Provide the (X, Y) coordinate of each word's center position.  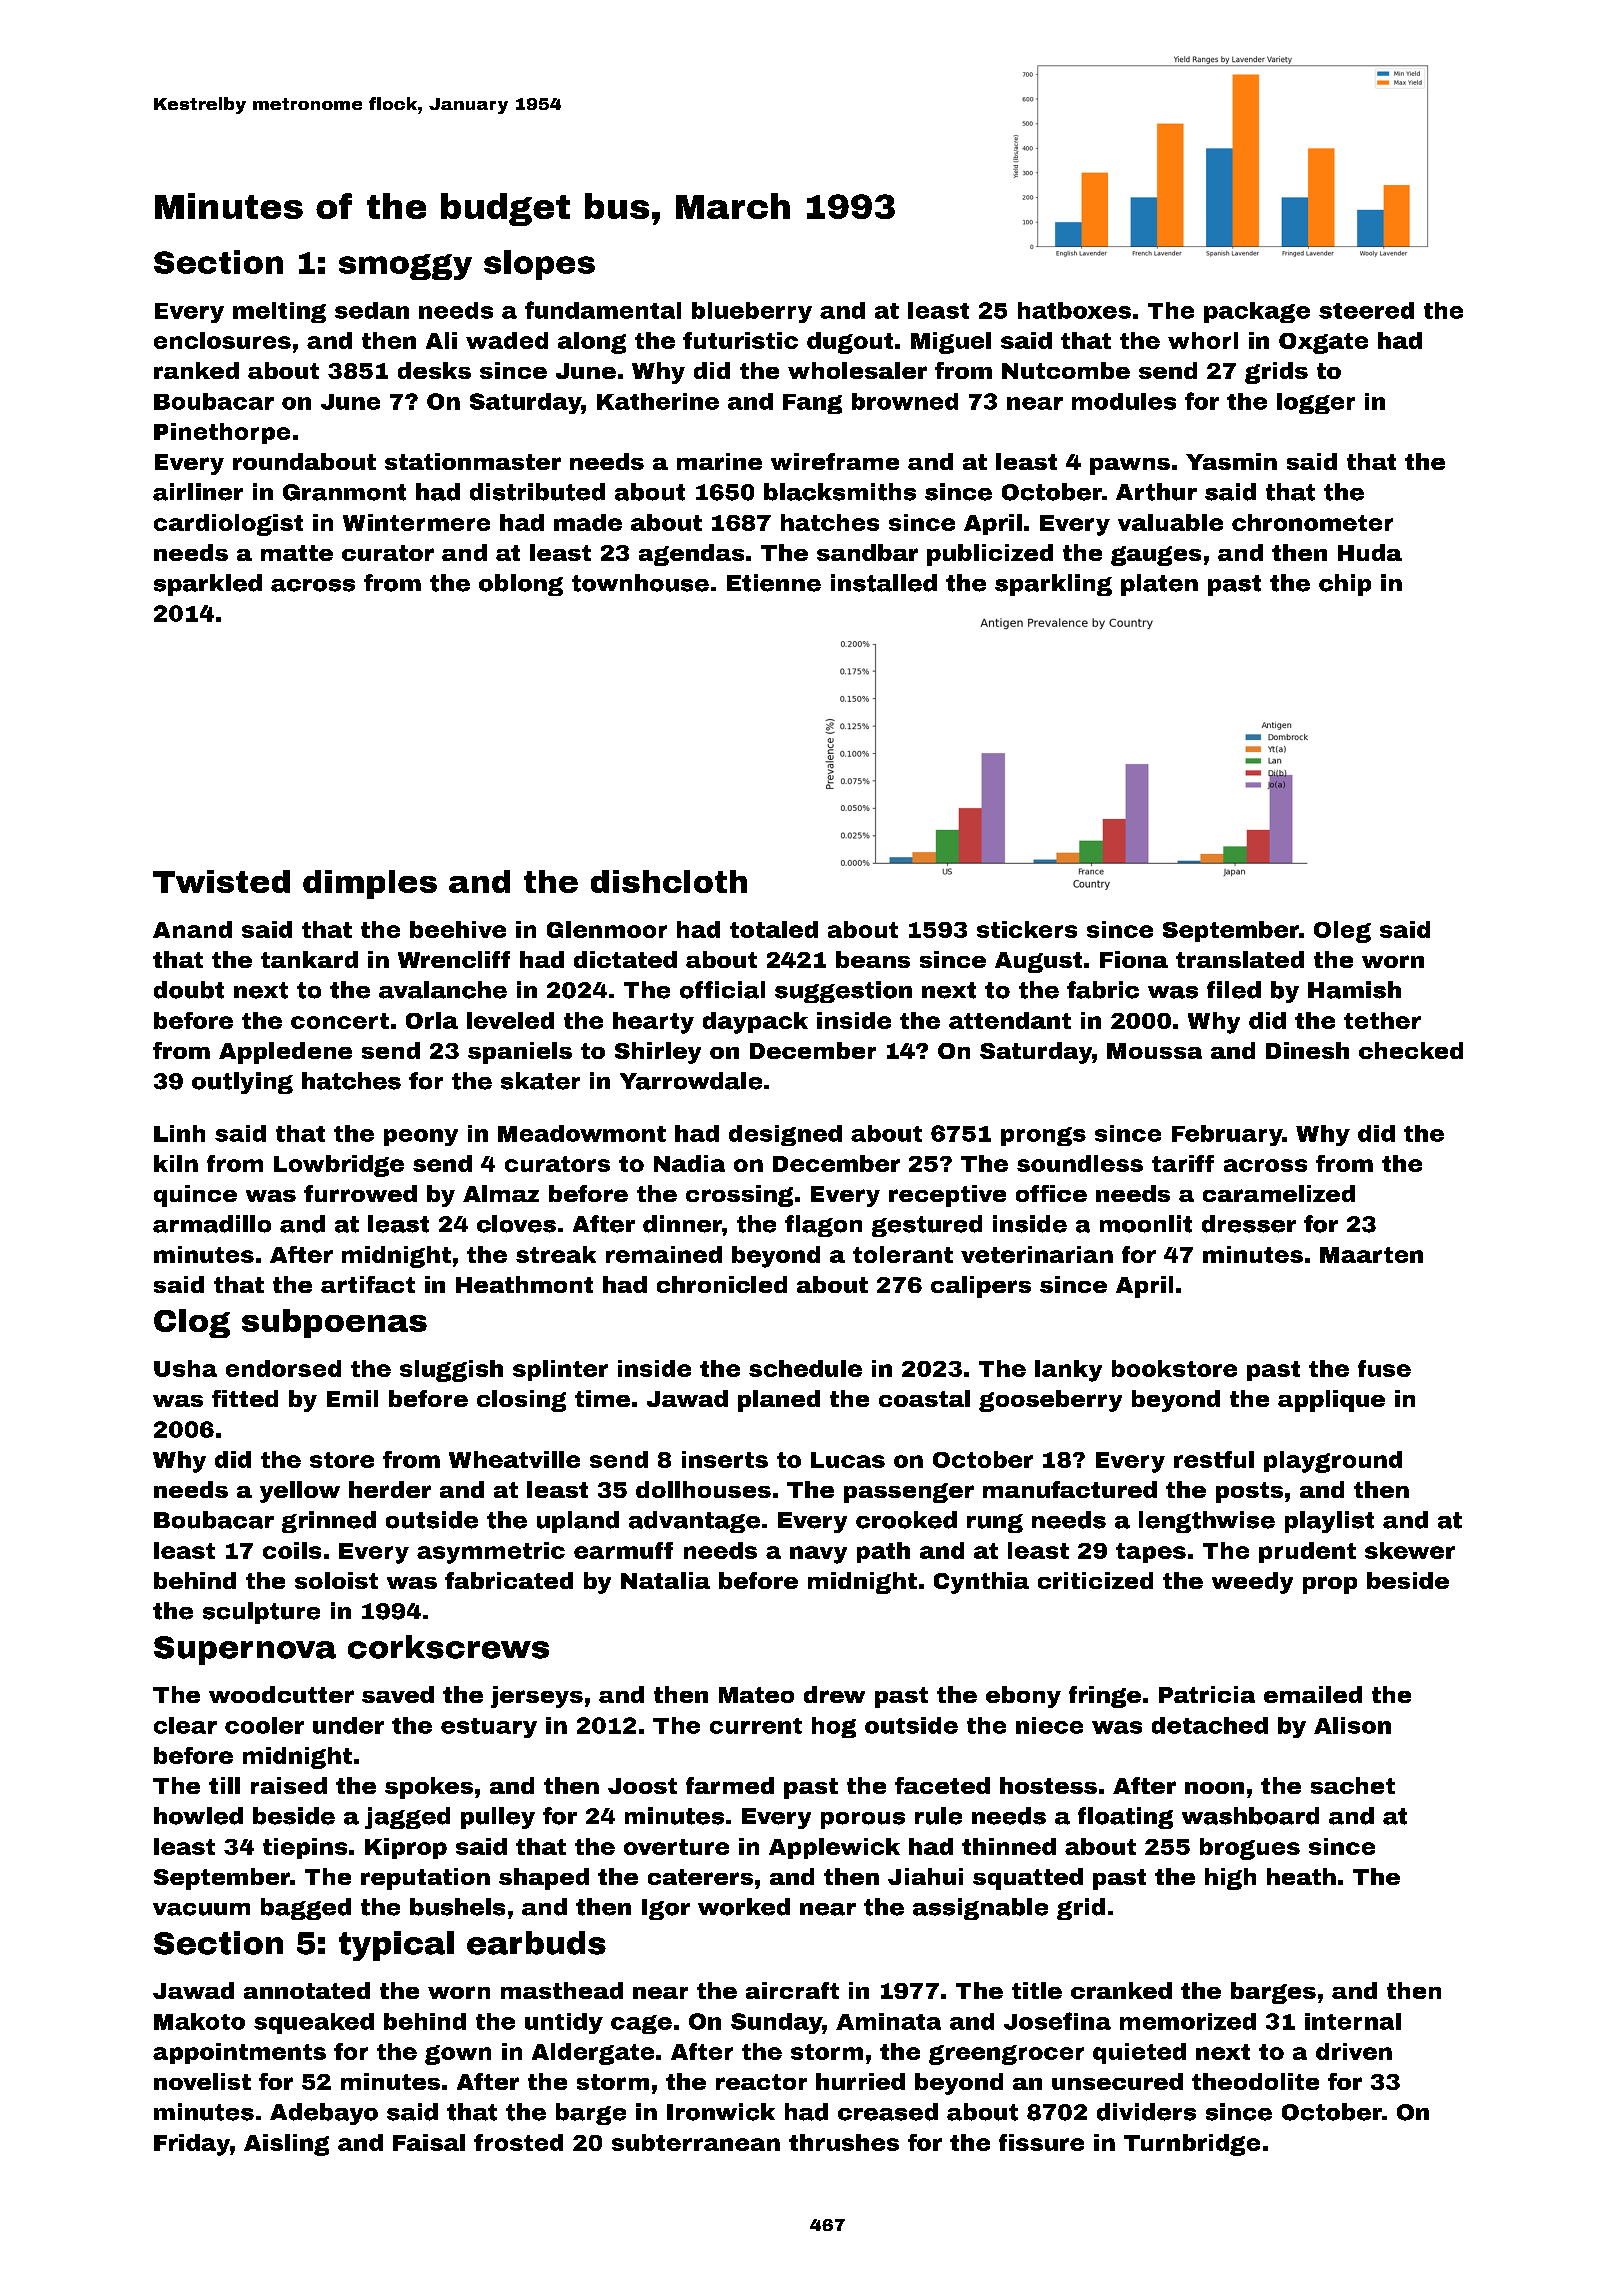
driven (1354, 2051)
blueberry (752, 312)
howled (198, 1816)
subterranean (696, 2142)
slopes (539, 265)
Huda (1370, 552)
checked (1411, 1050)
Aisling (286, 2145)
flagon (823, 1226)
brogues (1250, 1849)
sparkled (208, 585)
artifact (368, 1284)
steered (1366, 310)
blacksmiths (840, 492)
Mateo (756, 1695)
